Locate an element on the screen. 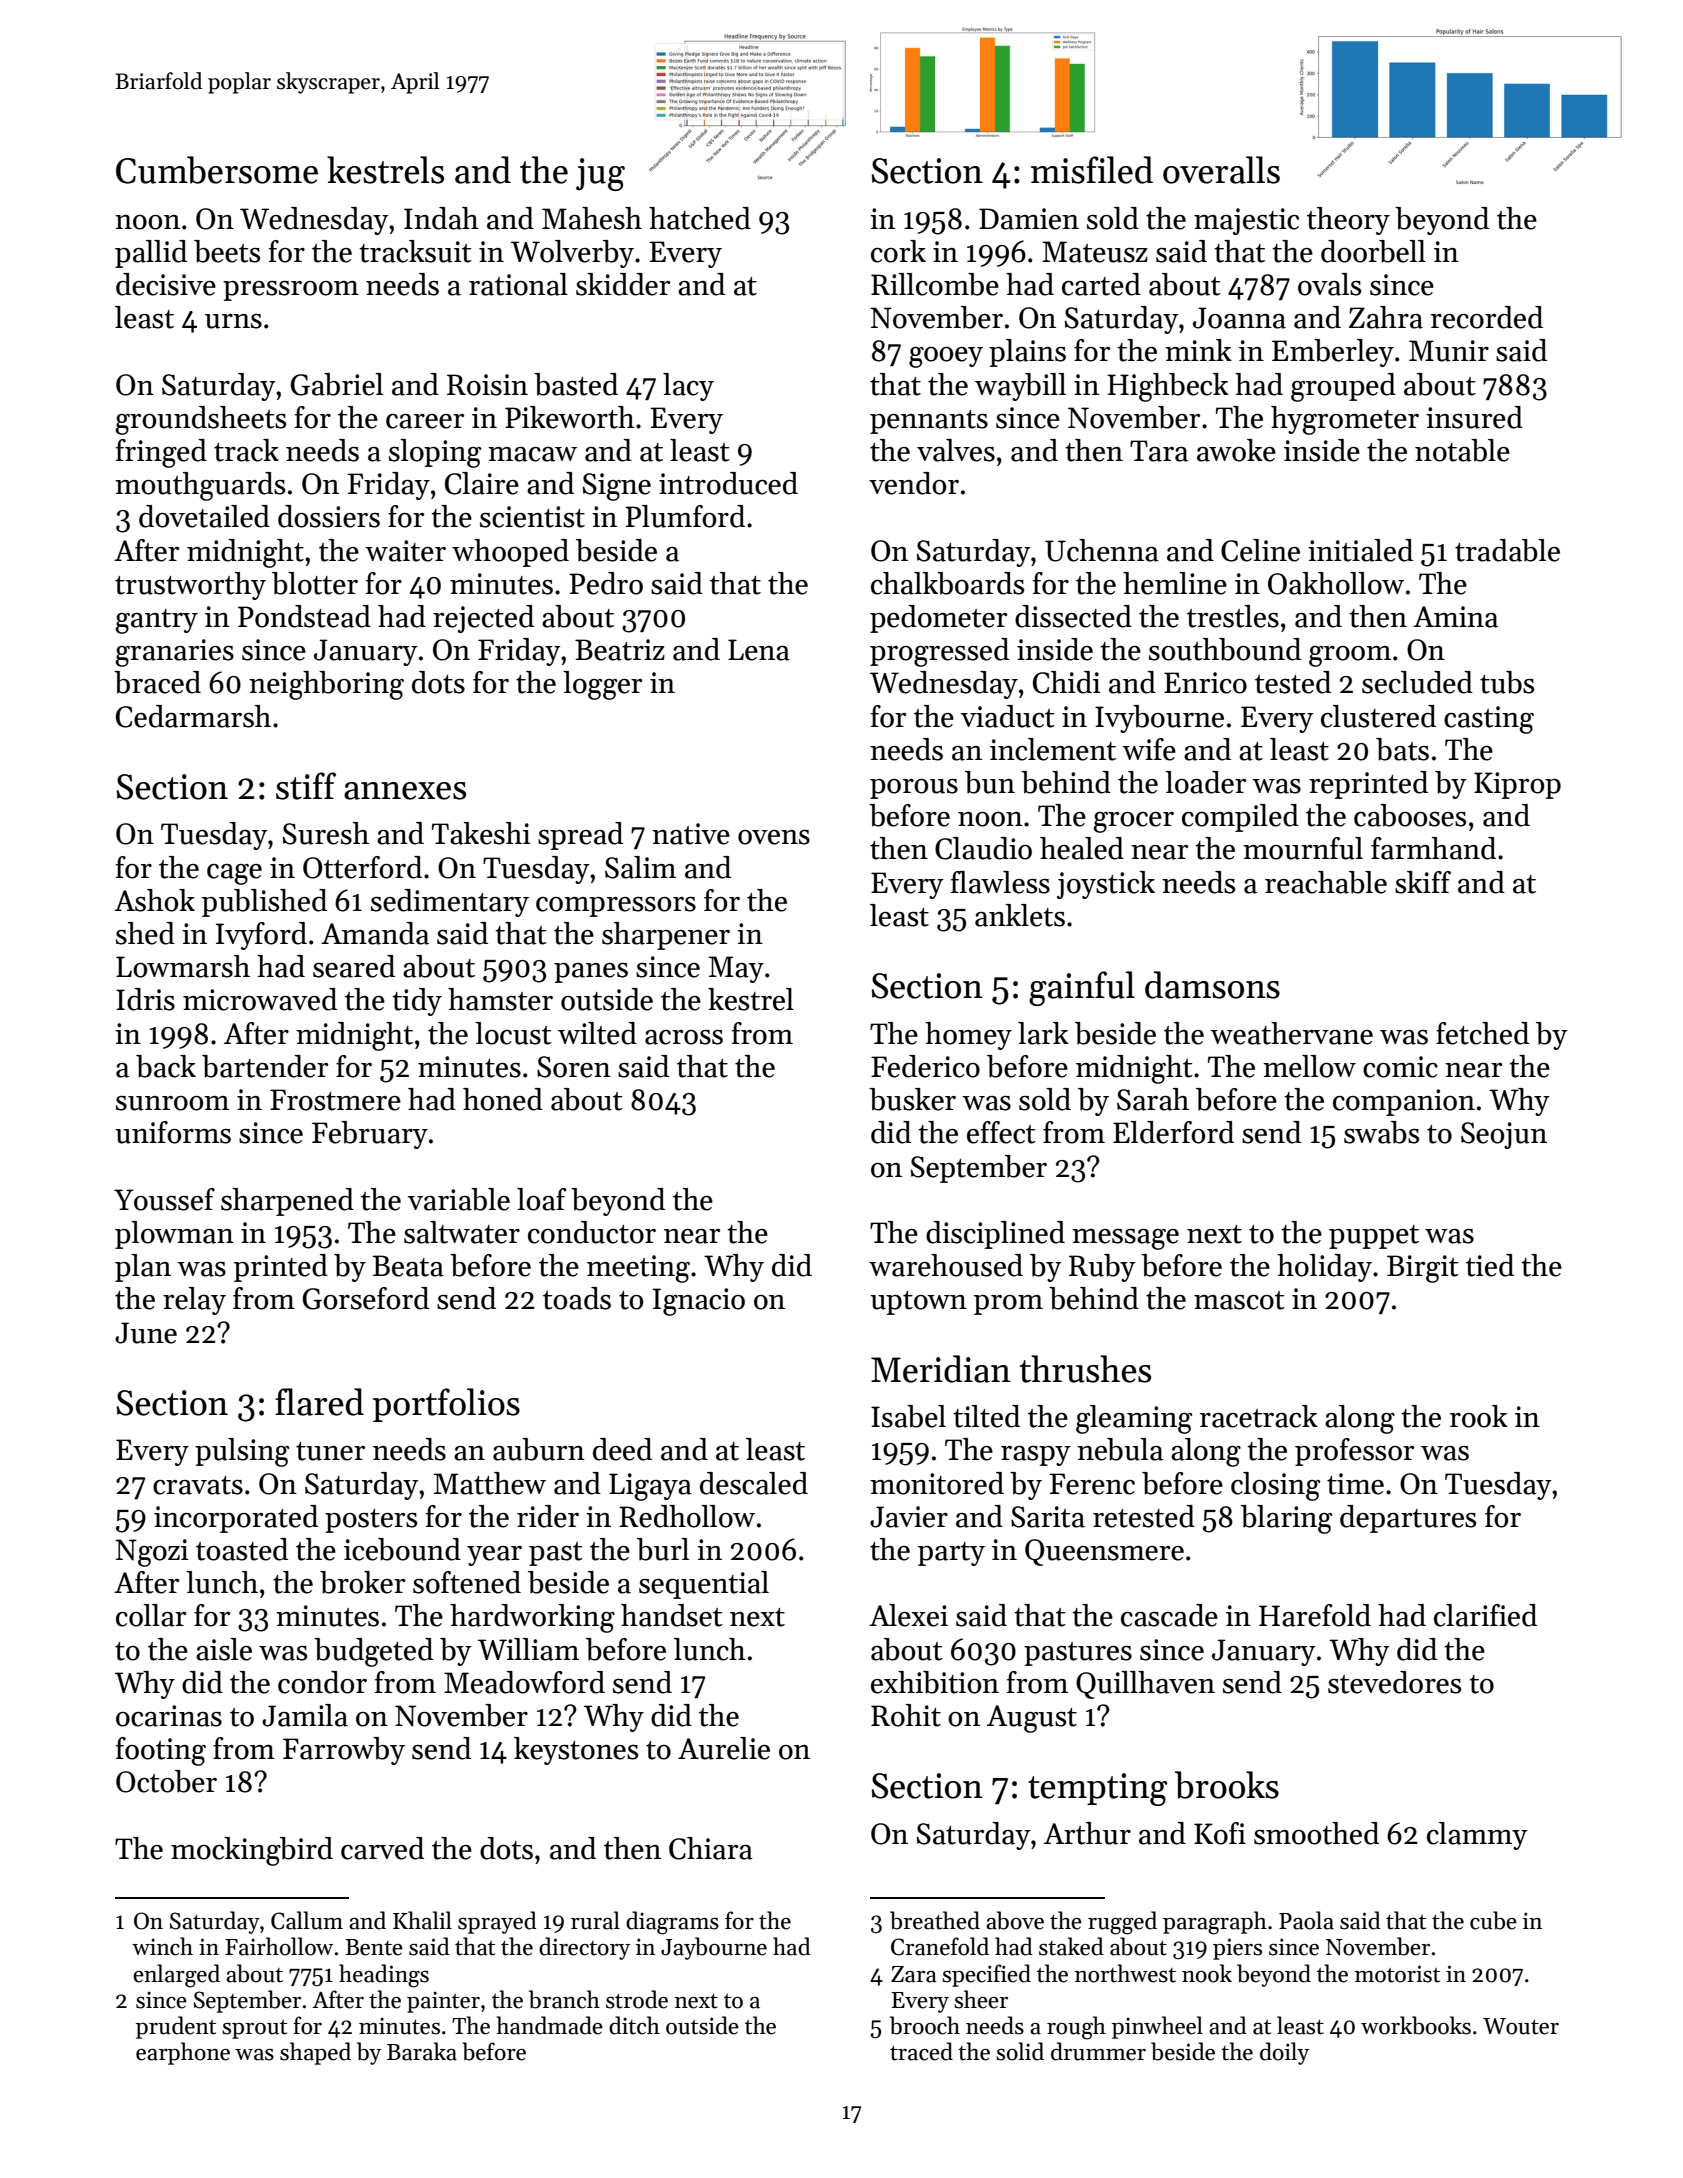 The height and width of the screenshot is (2178, 1683). microwaved is located at coordinates (260, 999).
